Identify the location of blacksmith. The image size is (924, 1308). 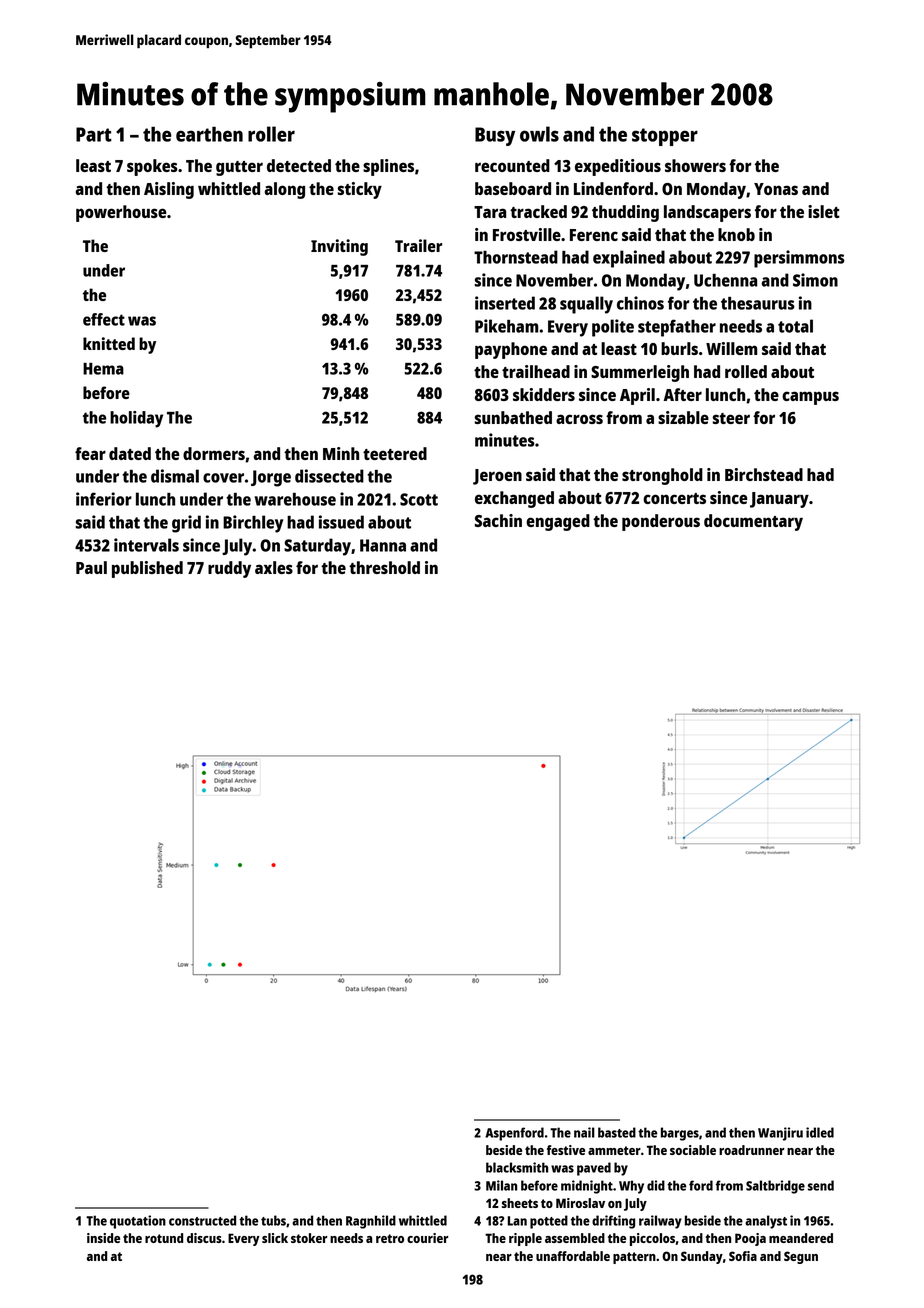
(517, 1167).
